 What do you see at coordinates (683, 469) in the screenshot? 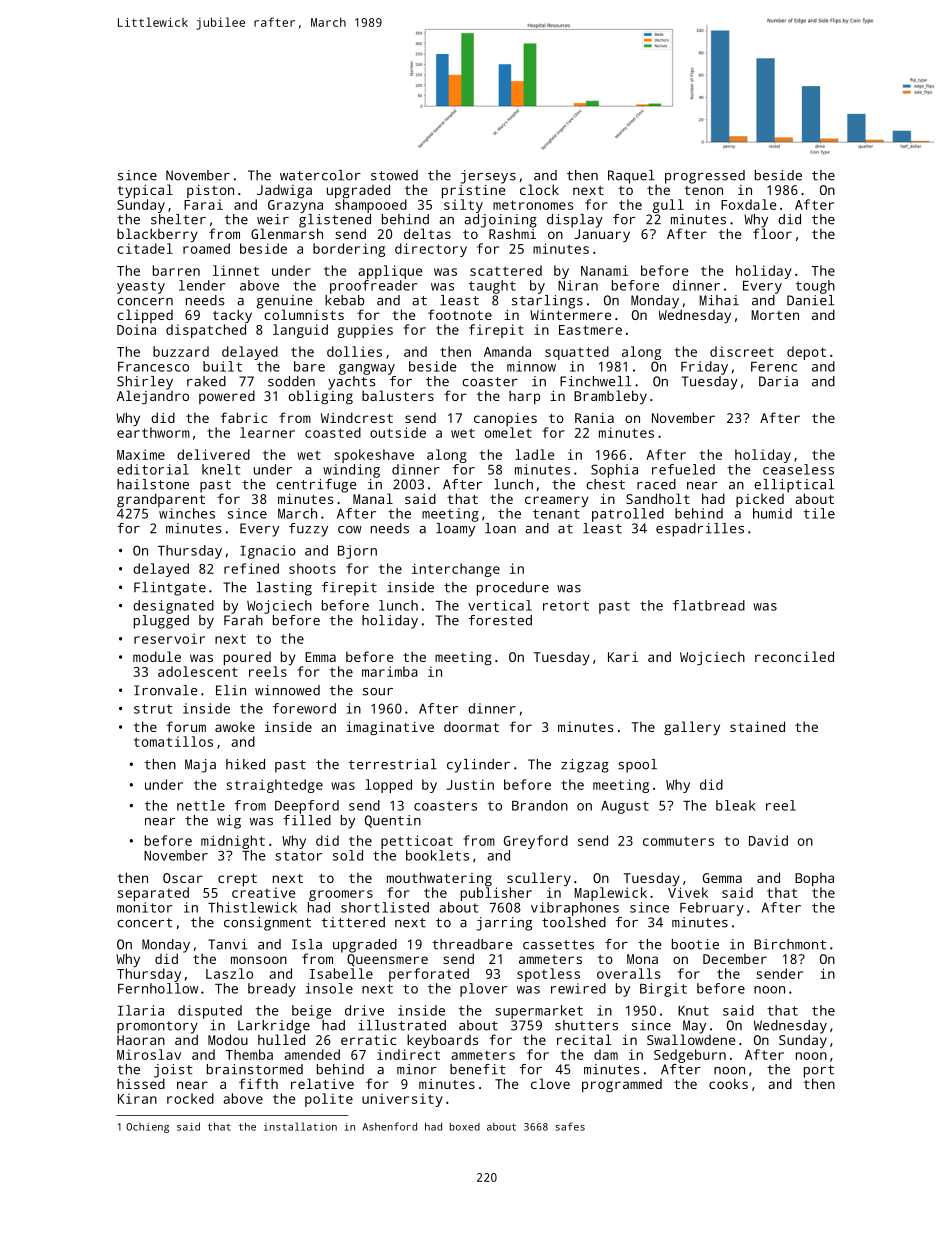
I see `refueled` at bounding box center [683, 469].
